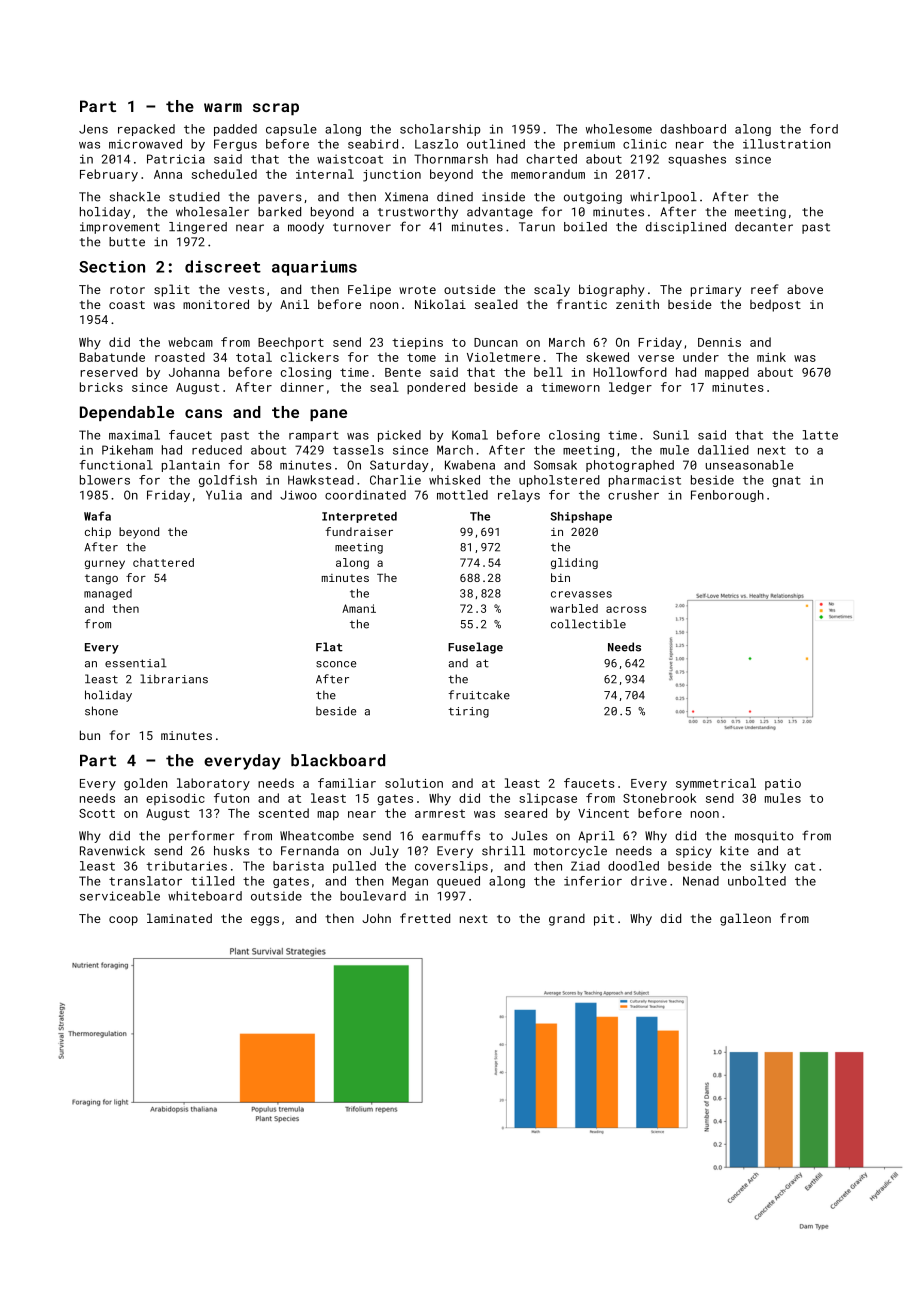  Describe the element at coordinates (440, 304) in the document. I see `Nikolai` at that location.
